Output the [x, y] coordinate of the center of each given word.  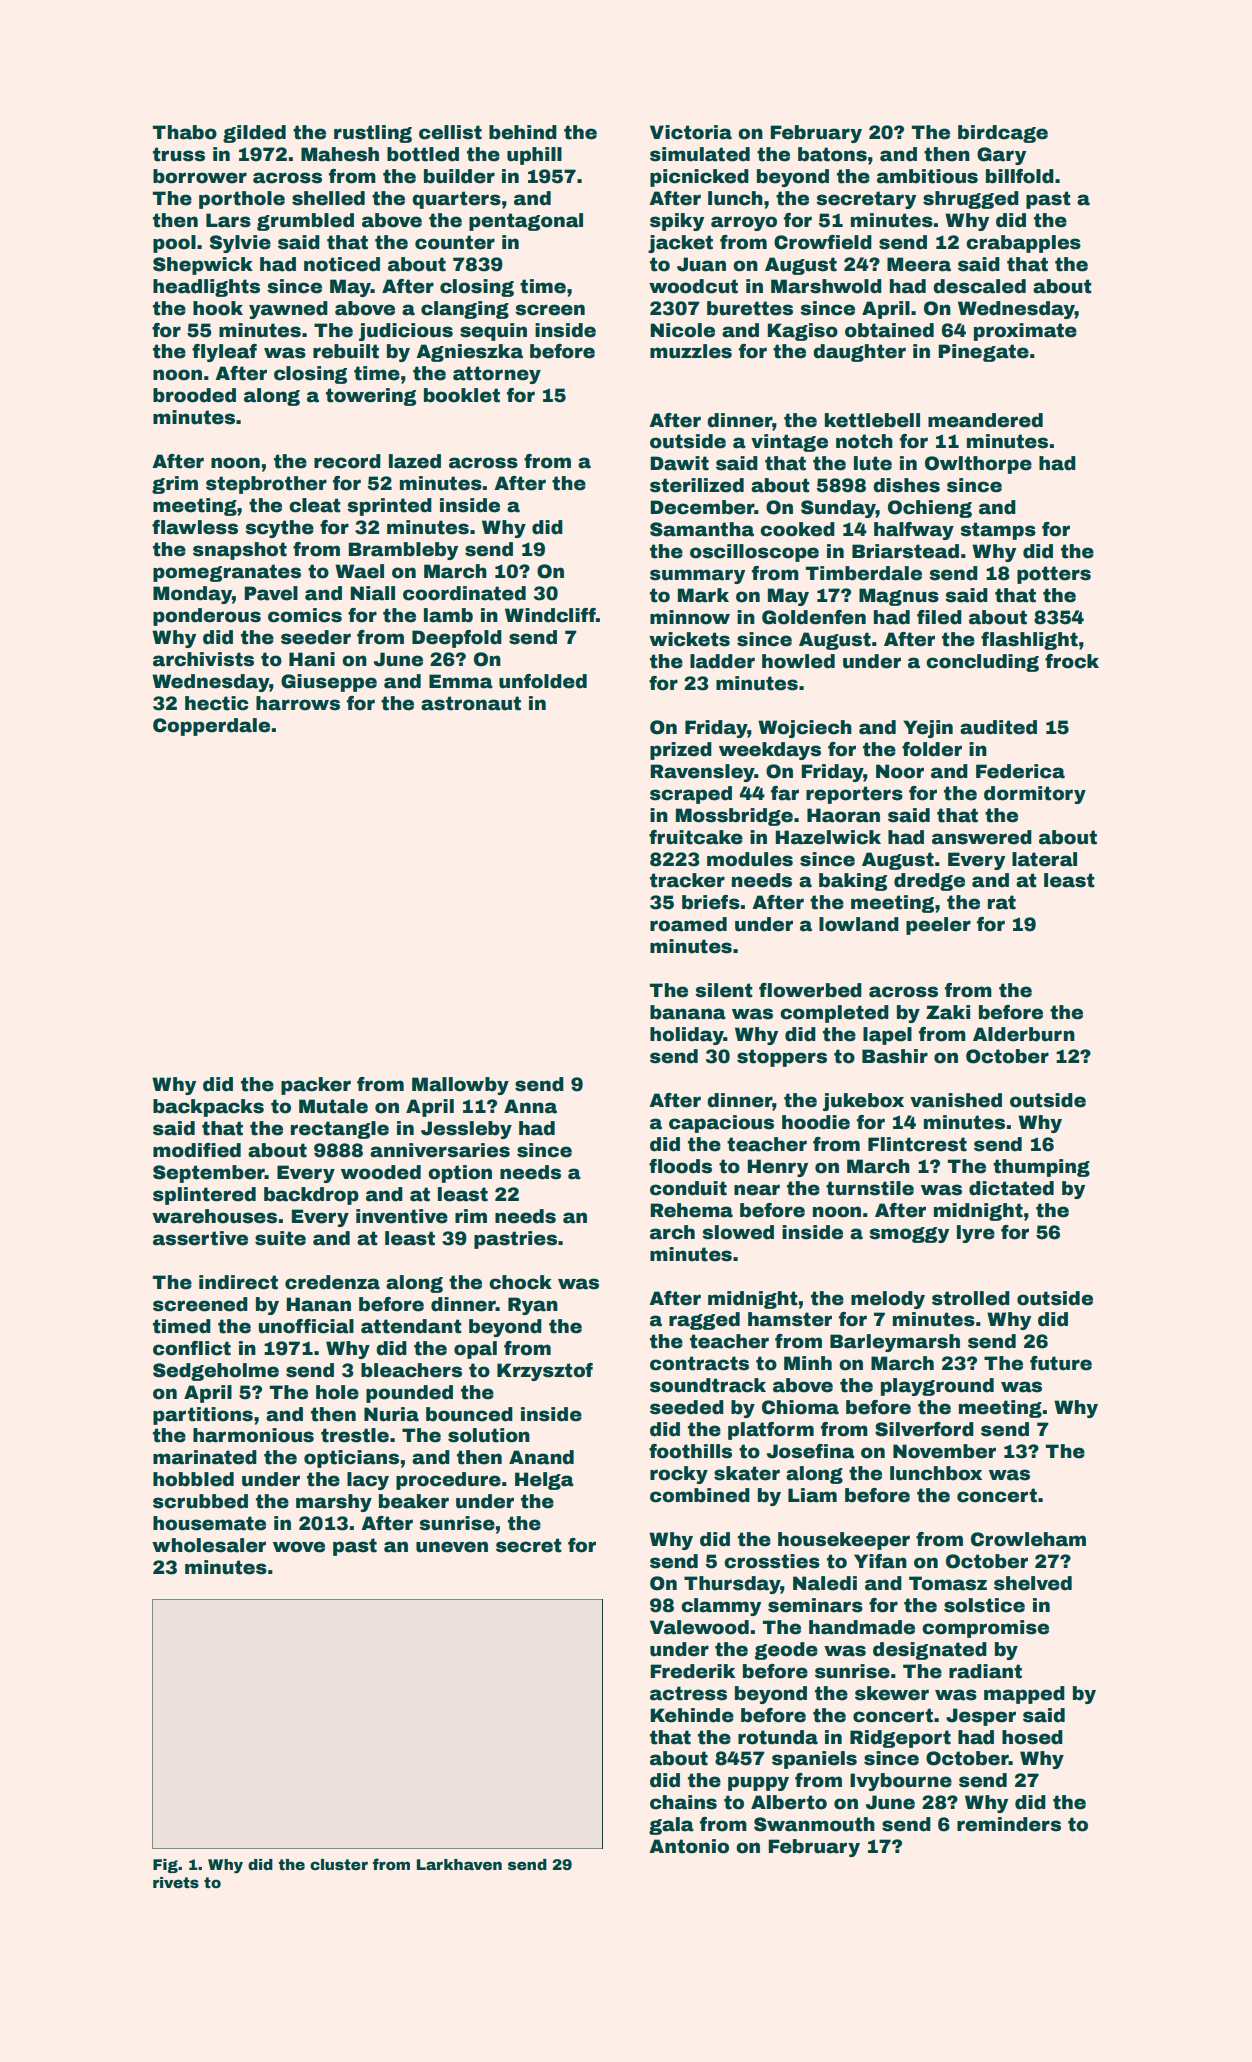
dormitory [1035, 795]
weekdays [770, 751]
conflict [192, 1348]
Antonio [689, 1846]
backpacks [208, 1108]
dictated [1011, 1188]
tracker [687, 880]
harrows [298, 703]
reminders [1009, 1824]
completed [834, 1014]
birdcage [1003, 134]
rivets [176, 1882]
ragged [704, 1321]
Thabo [185, 132]
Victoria [691, 132]
